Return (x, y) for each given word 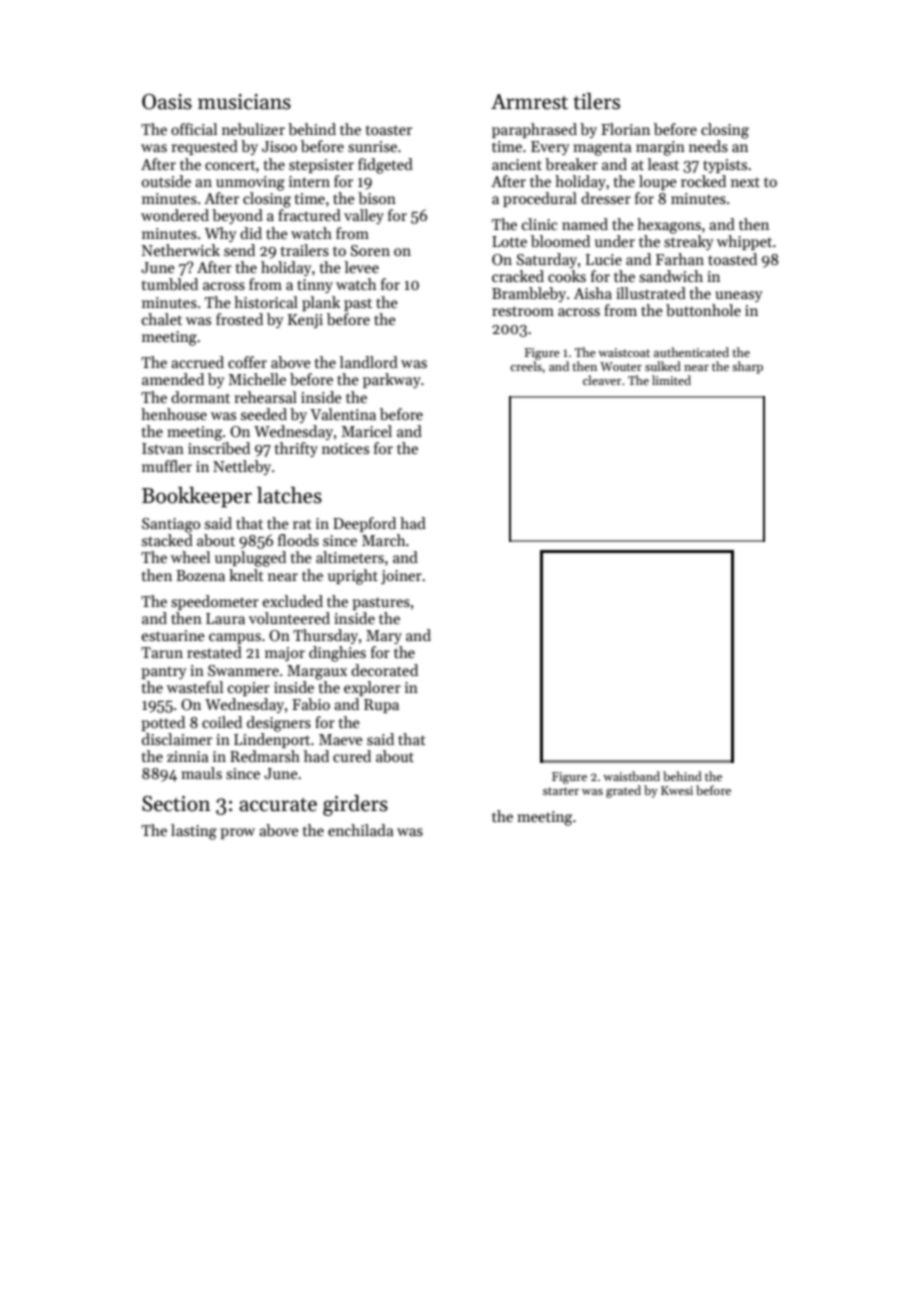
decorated (384, 670)
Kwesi (677, 790)
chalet (162, 319)
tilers (596, 101)
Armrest (529, 102)
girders (355, 805)
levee (362, 267)
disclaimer (177, 739)
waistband (631, 776)
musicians (244, 102)
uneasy (738, 296)
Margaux (317, 672)
